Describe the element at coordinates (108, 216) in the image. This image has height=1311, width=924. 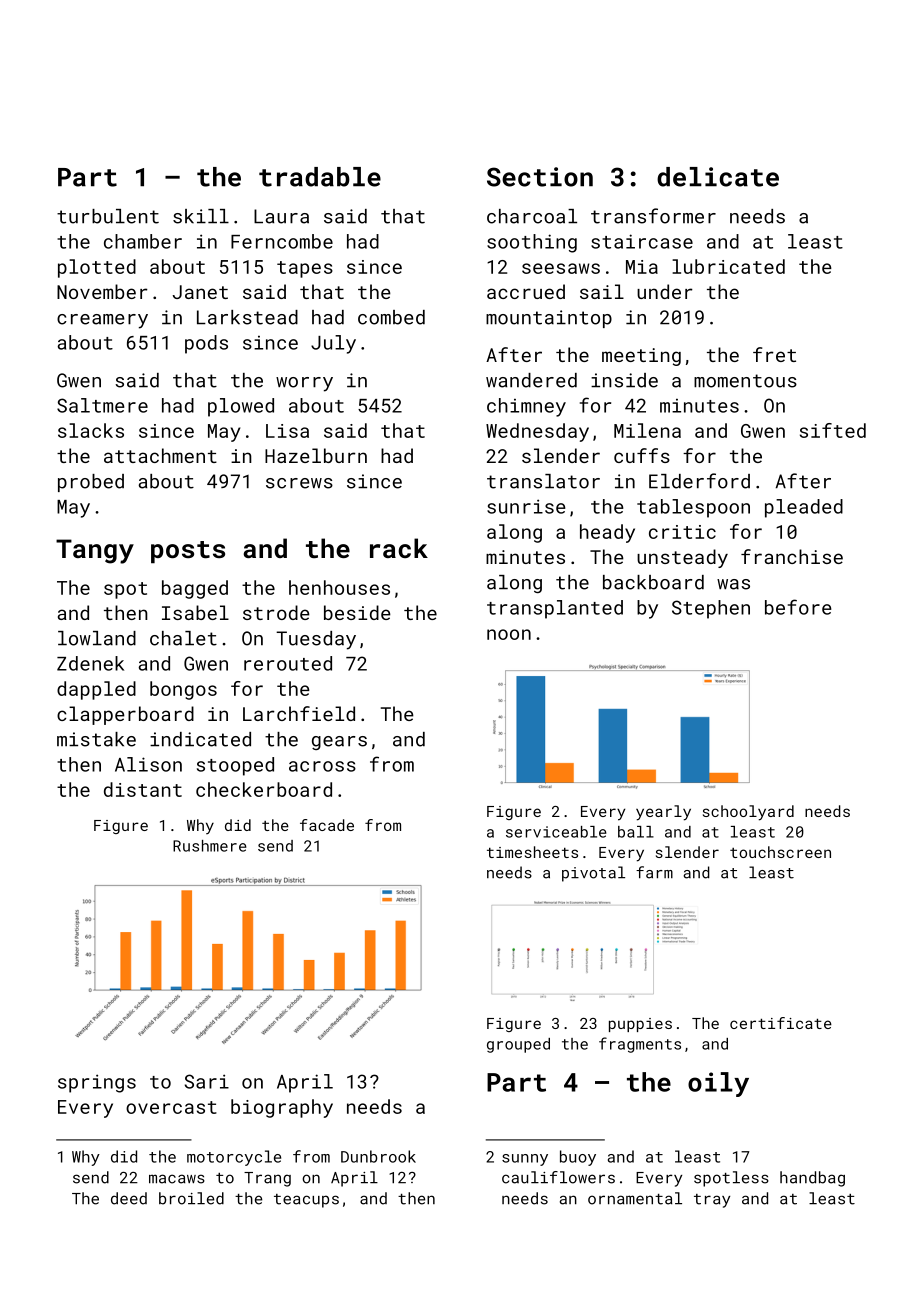
I see `turbulent` at that location.
